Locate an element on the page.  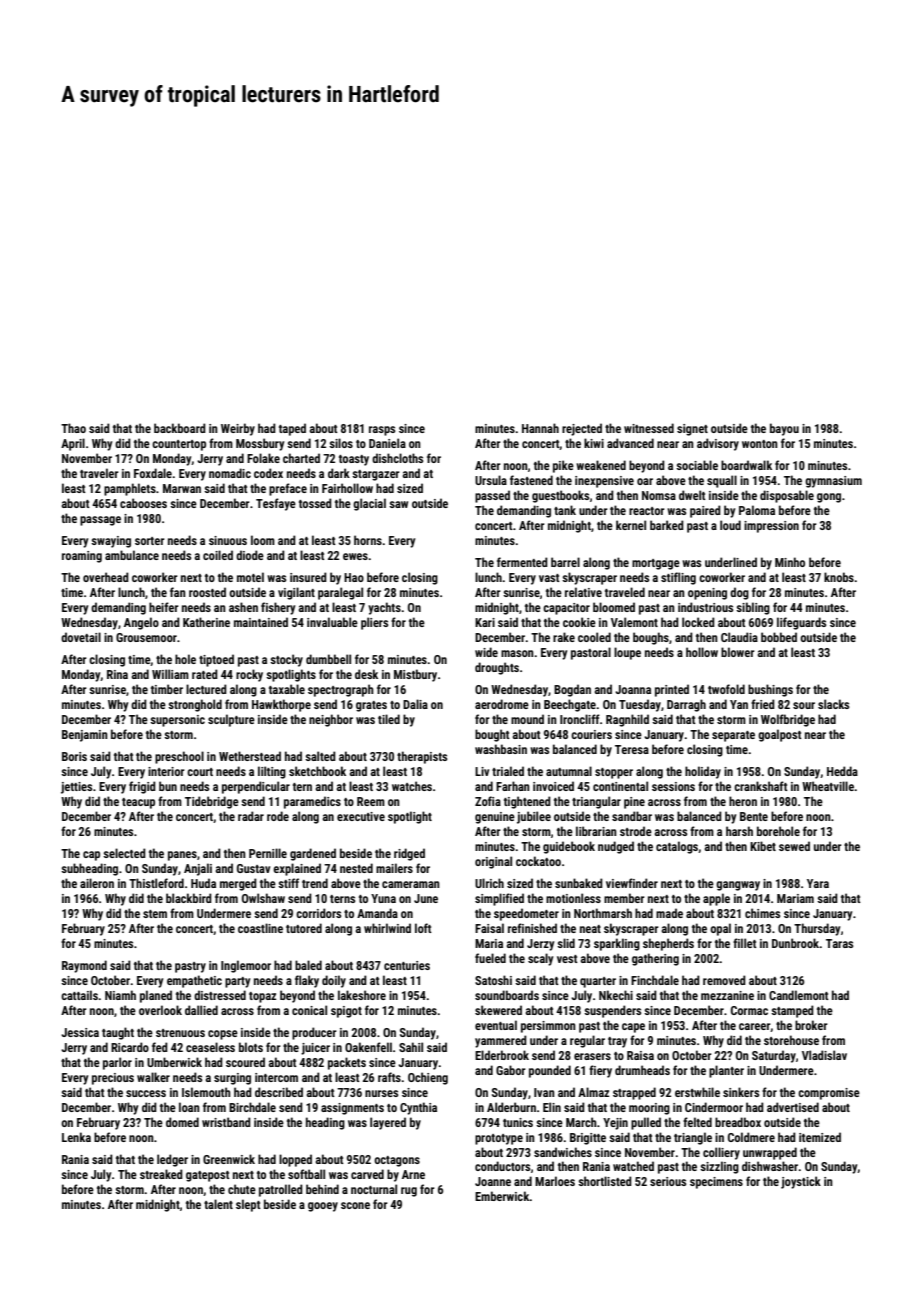
Ulrich is located at coordinates (489, 883).
